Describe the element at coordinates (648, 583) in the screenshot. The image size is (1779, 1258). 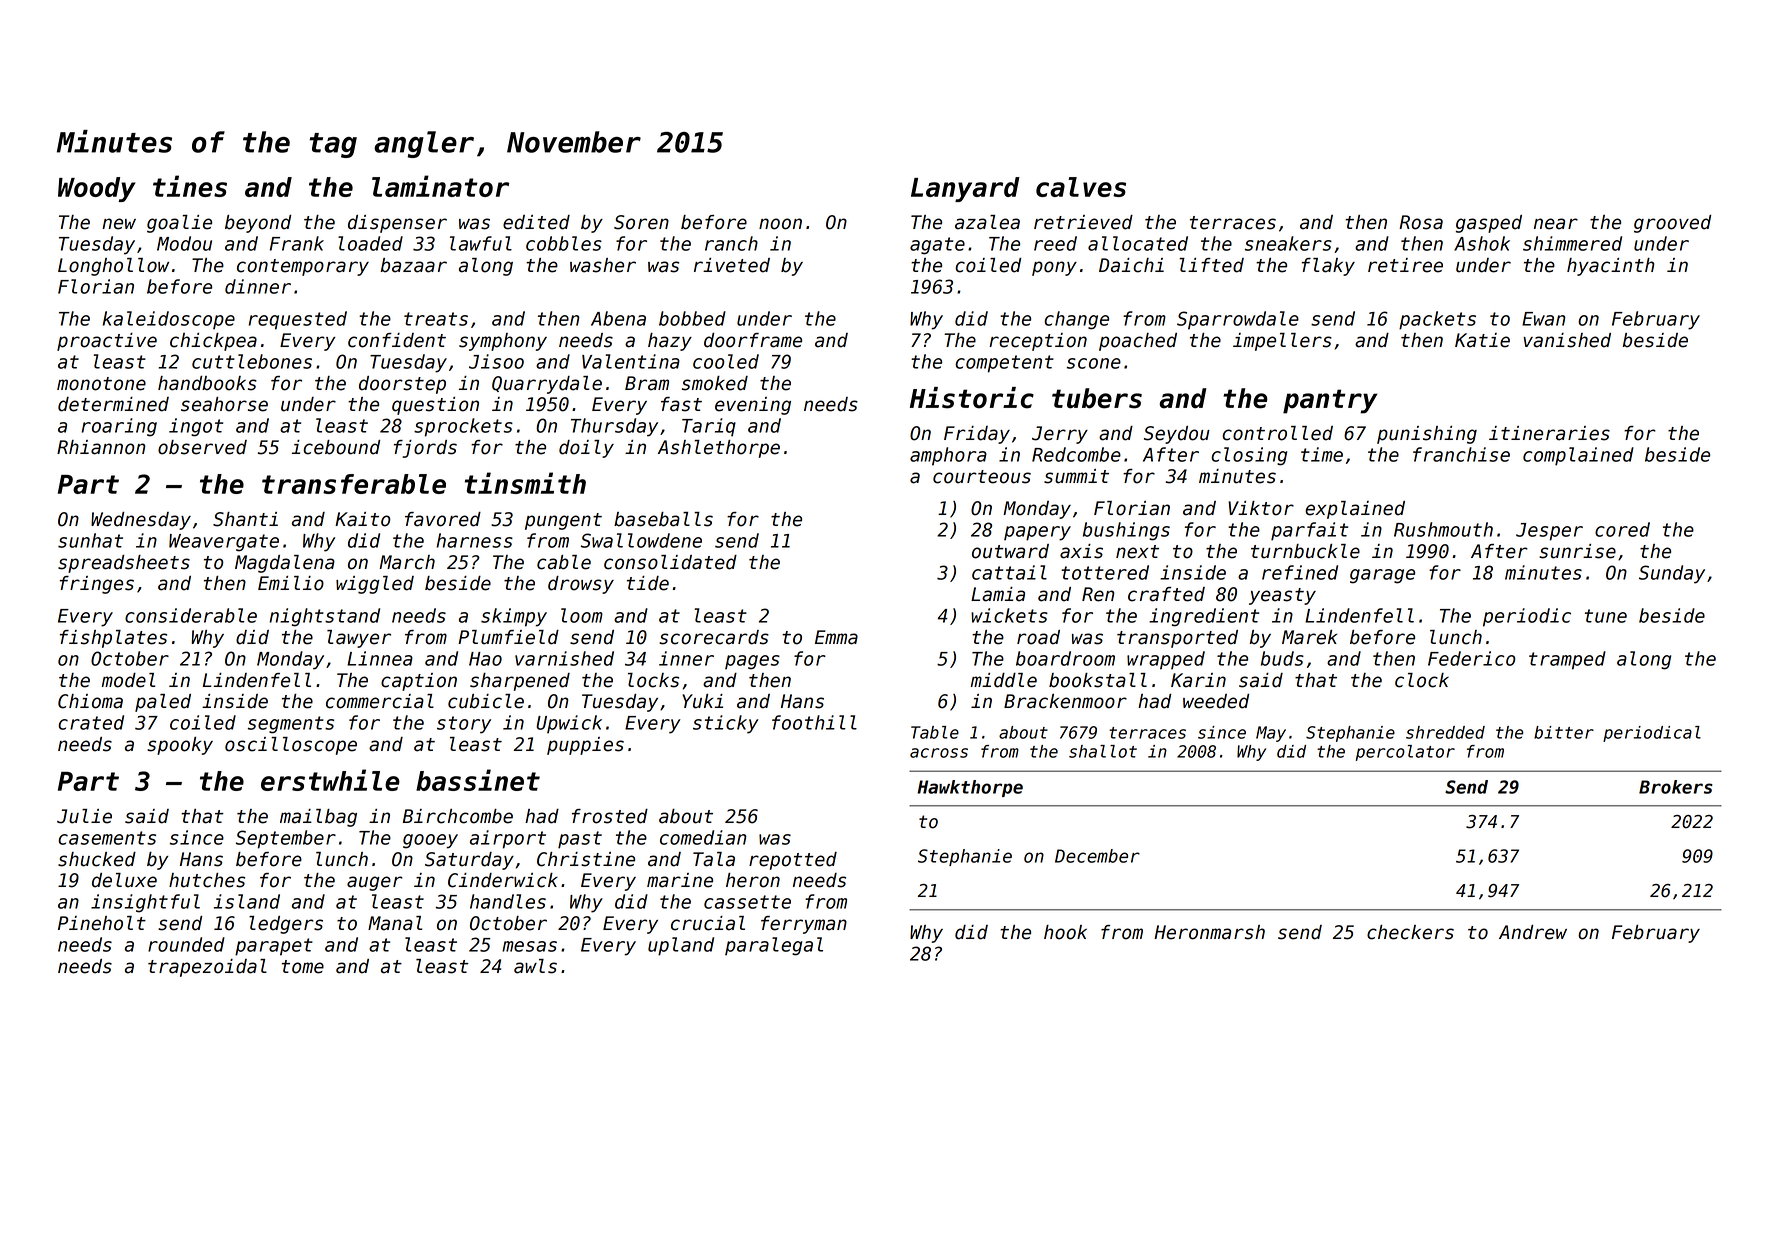
I see `tide` at that location.
